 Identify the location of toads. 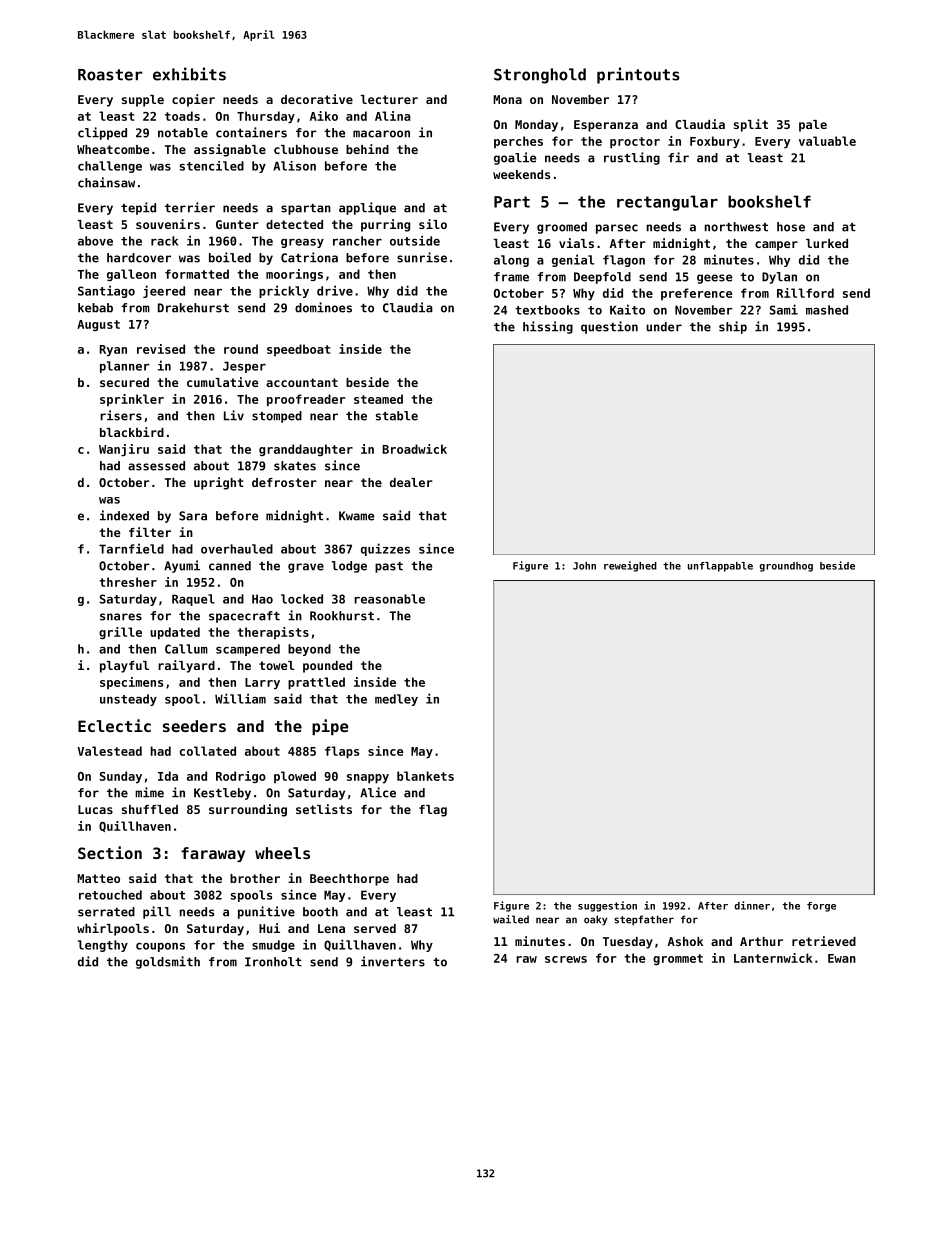
(182, 116).
